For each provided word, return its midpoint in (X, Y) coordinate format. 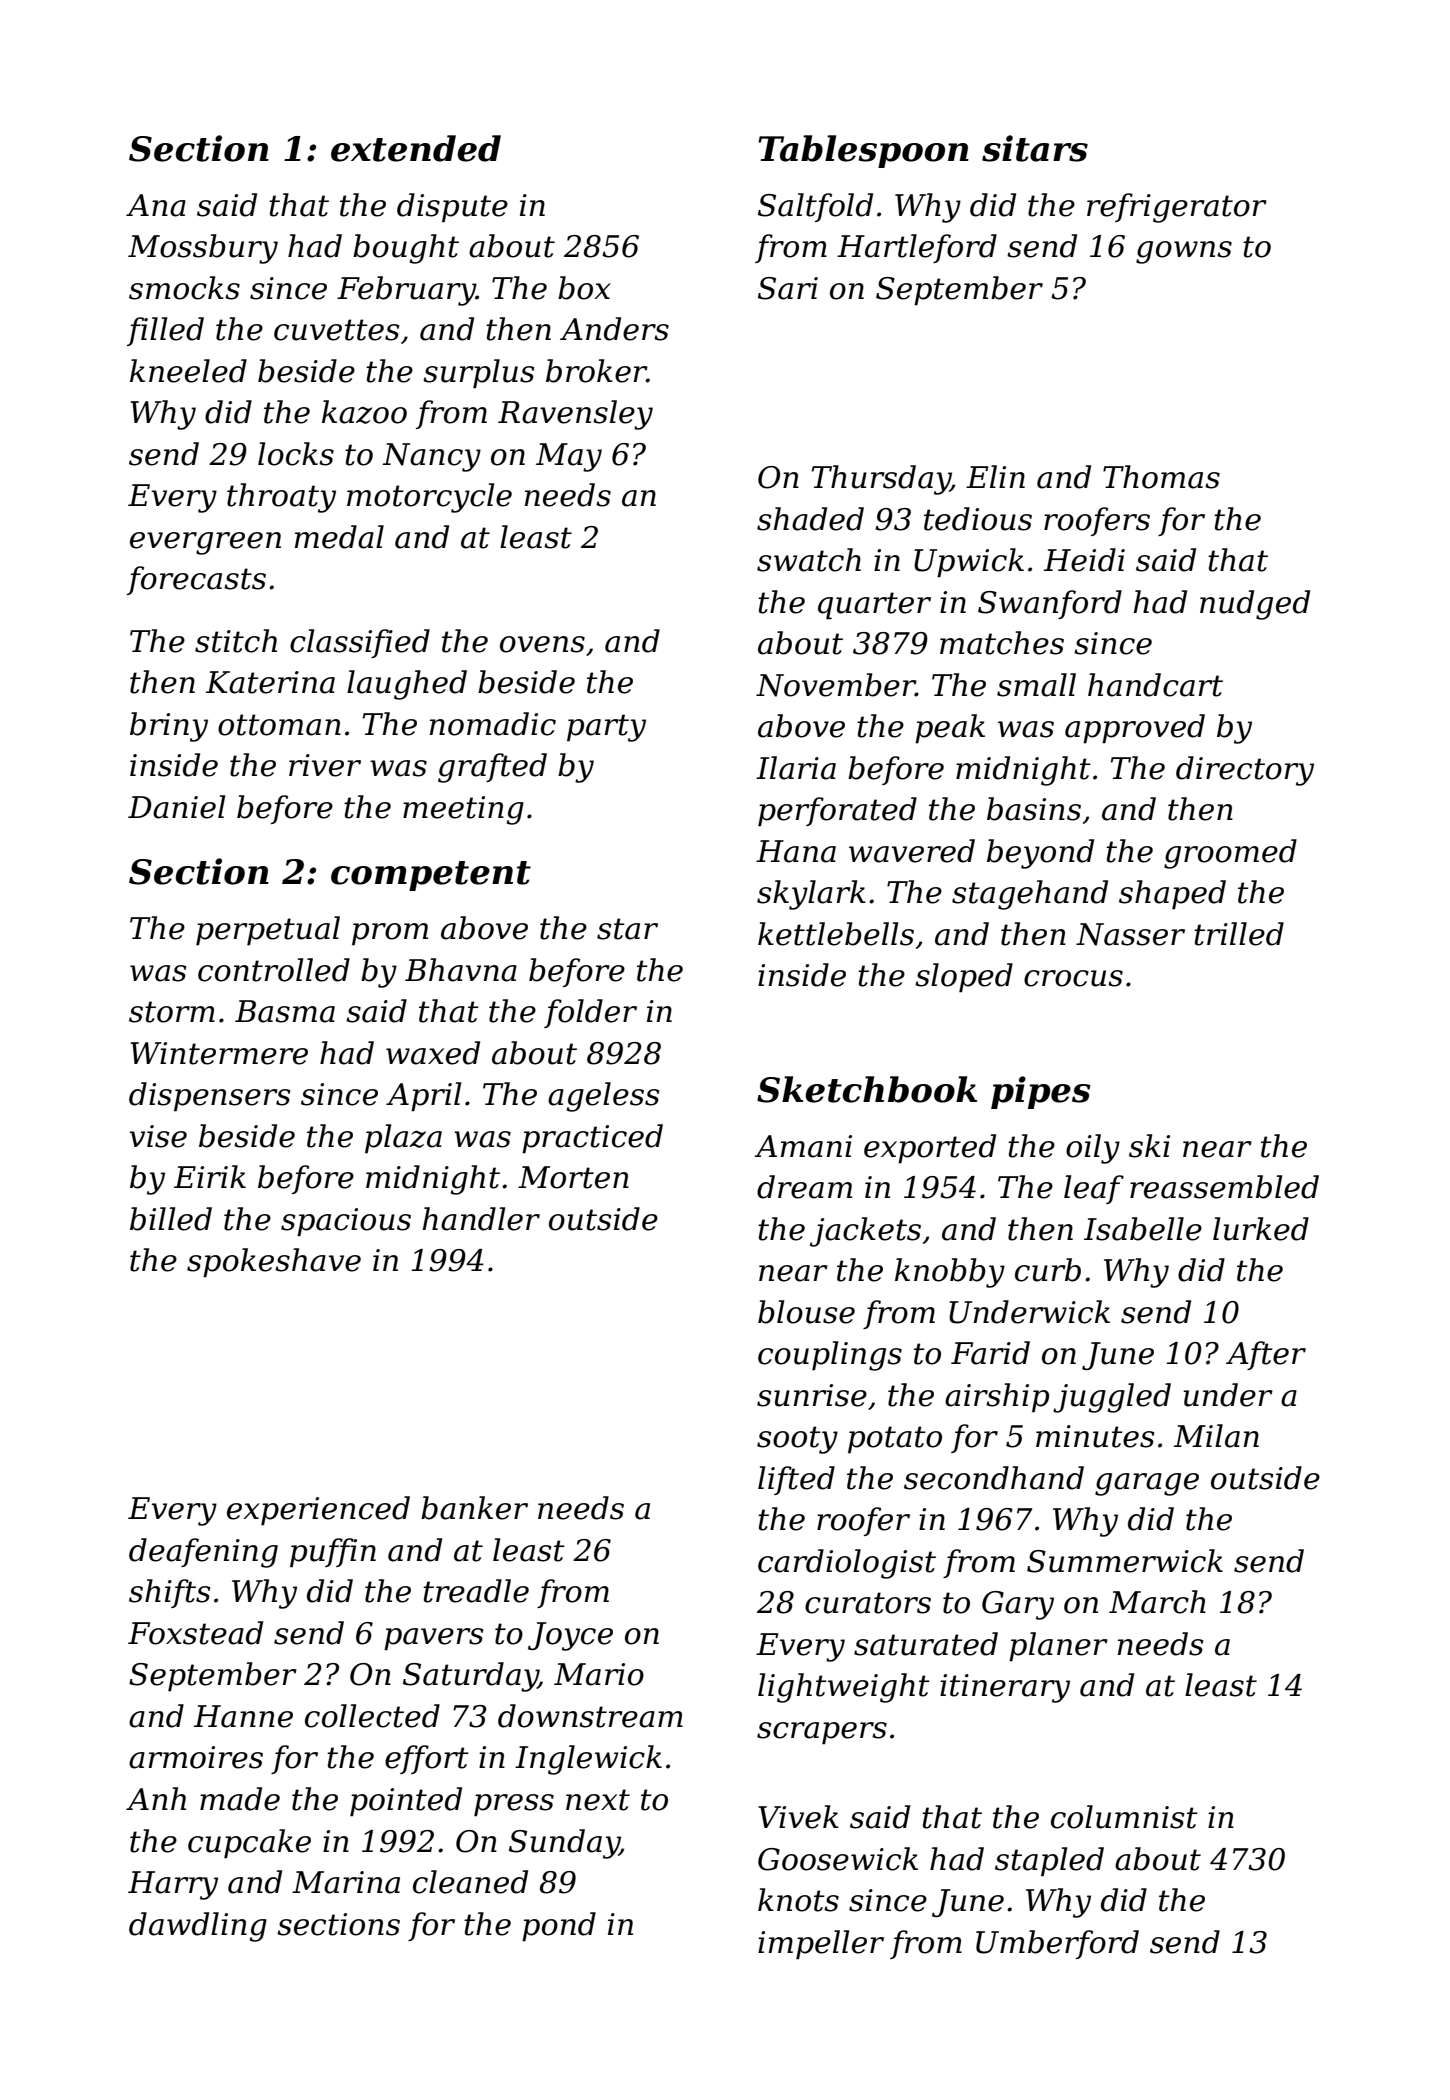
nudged (1255, 605)
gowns (1184, 252)
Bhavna (461, 970)
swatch (809, 560)
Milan (1216, 1436)
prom (390, 934)
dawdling (198, 1927)
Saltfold (815, 207)
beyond (1040, 854)
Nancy (431, 457)
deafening (203, 1553)
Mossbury (203, 249)
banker (474, 1508)
